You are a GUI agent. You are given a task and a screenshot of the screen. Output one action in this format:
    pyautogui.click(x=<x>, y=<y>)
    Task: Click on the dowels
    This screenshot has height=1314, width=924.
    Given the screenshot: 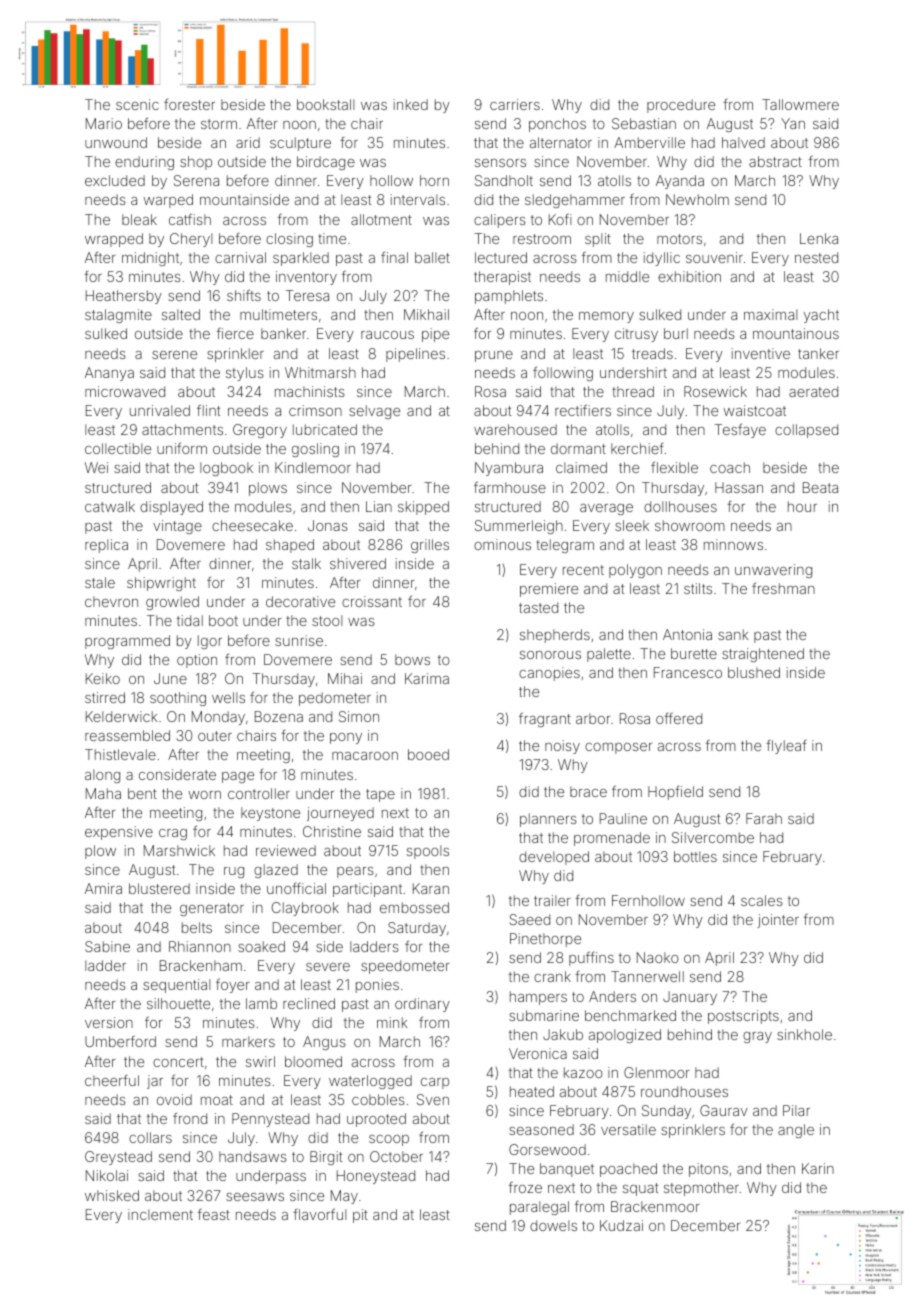 What is the action you would take?
    pyautogui.click(x=553, y=1225)
